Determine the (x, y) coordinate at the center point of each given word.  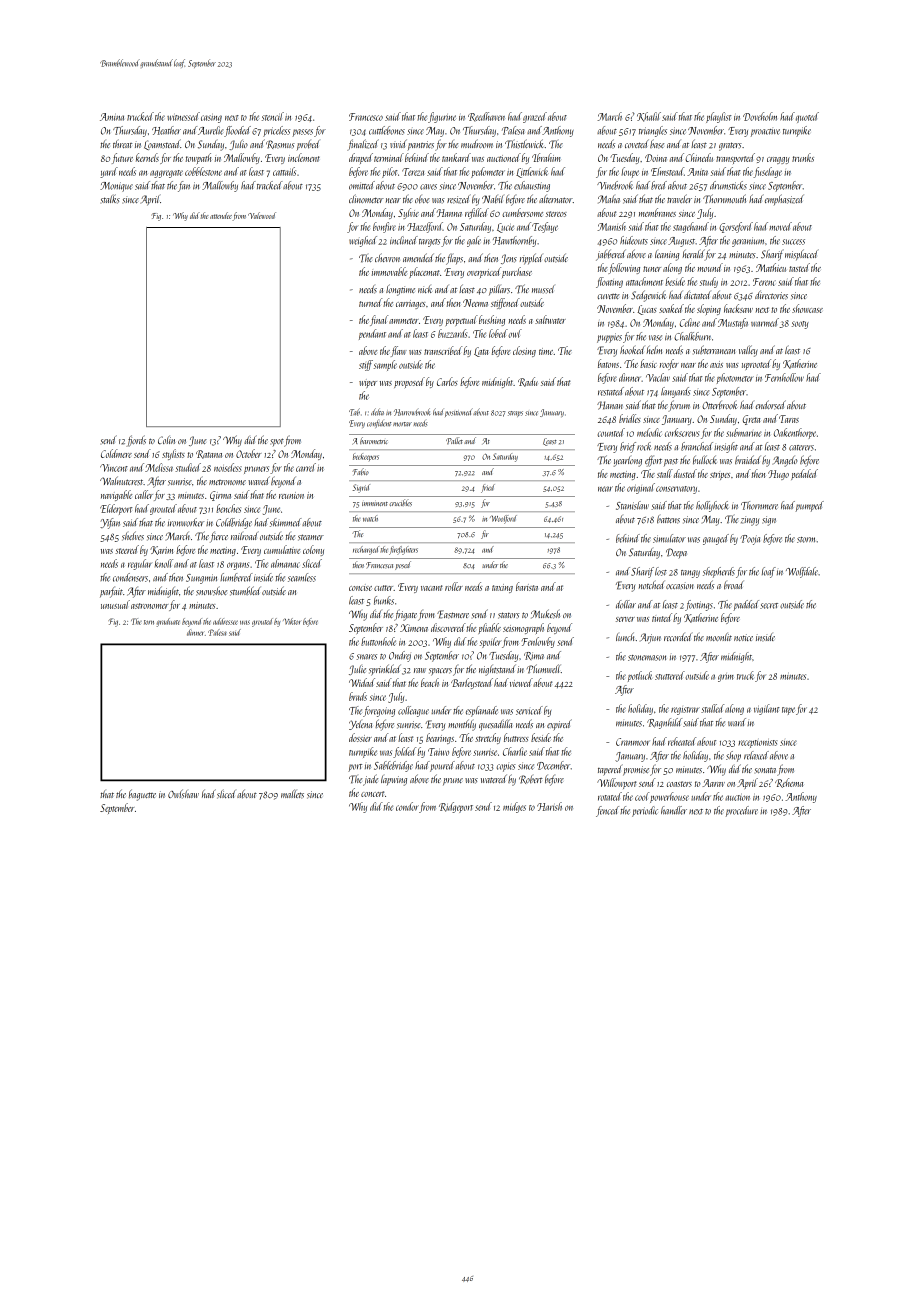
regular (140, 564)
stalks (110, 199)
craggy (778, 160)
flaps (454, 259)
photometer (735, 378)
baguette (142, 795)
